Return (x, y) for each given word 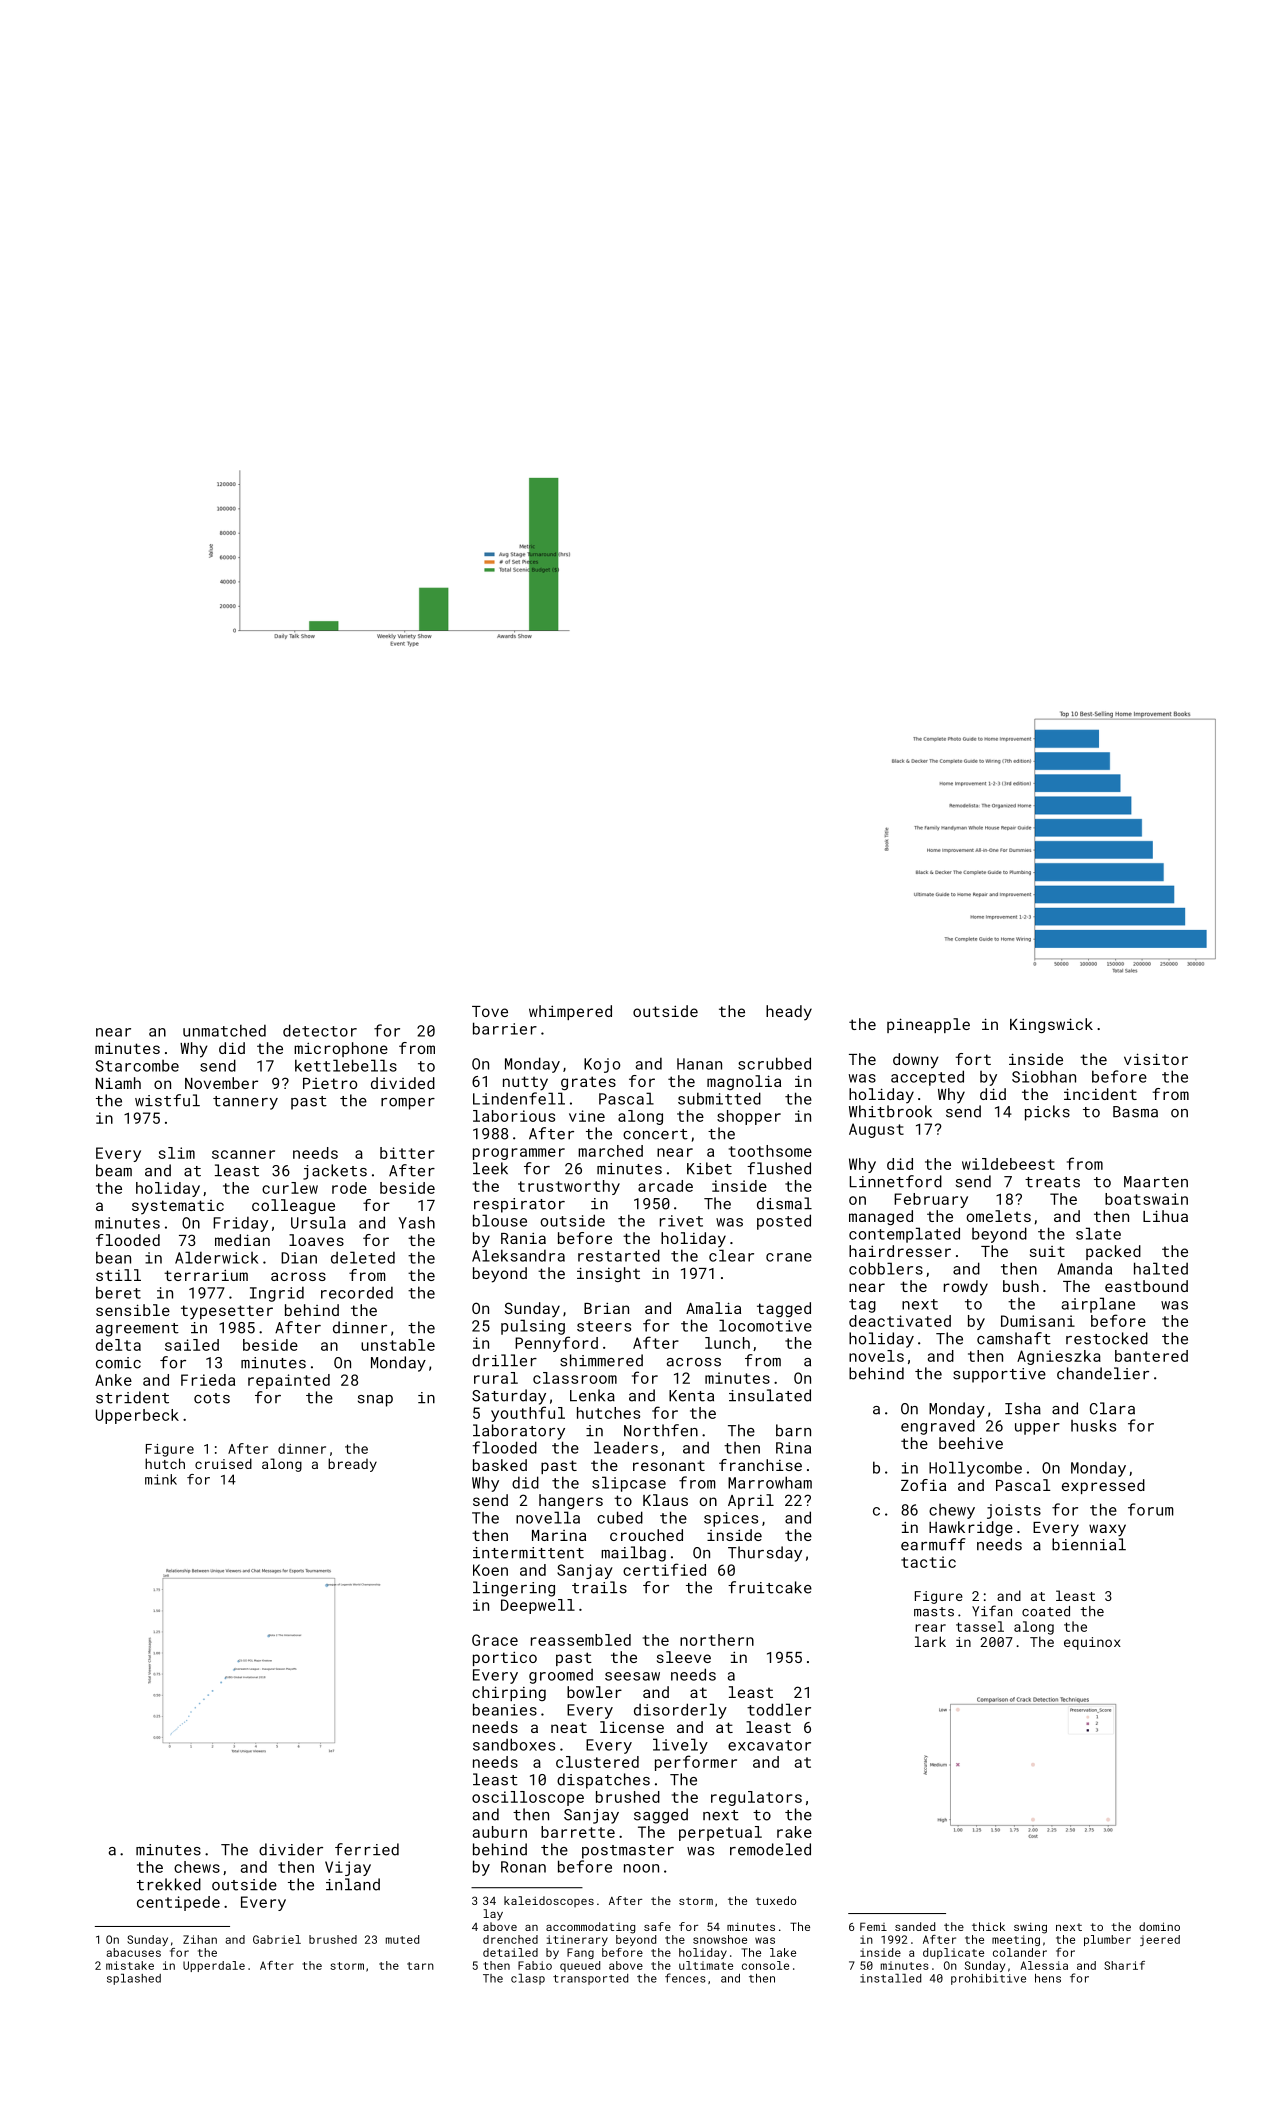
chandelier (1103, 1373)
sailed (192, 1345)
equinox (1092, 1643)
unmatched (224, 1030)
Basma (1135, 1112)
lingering (514, 1589)
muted (402, 1939)
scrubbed (774, 1063)
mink (161, 1479)
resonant (669, 1465)
